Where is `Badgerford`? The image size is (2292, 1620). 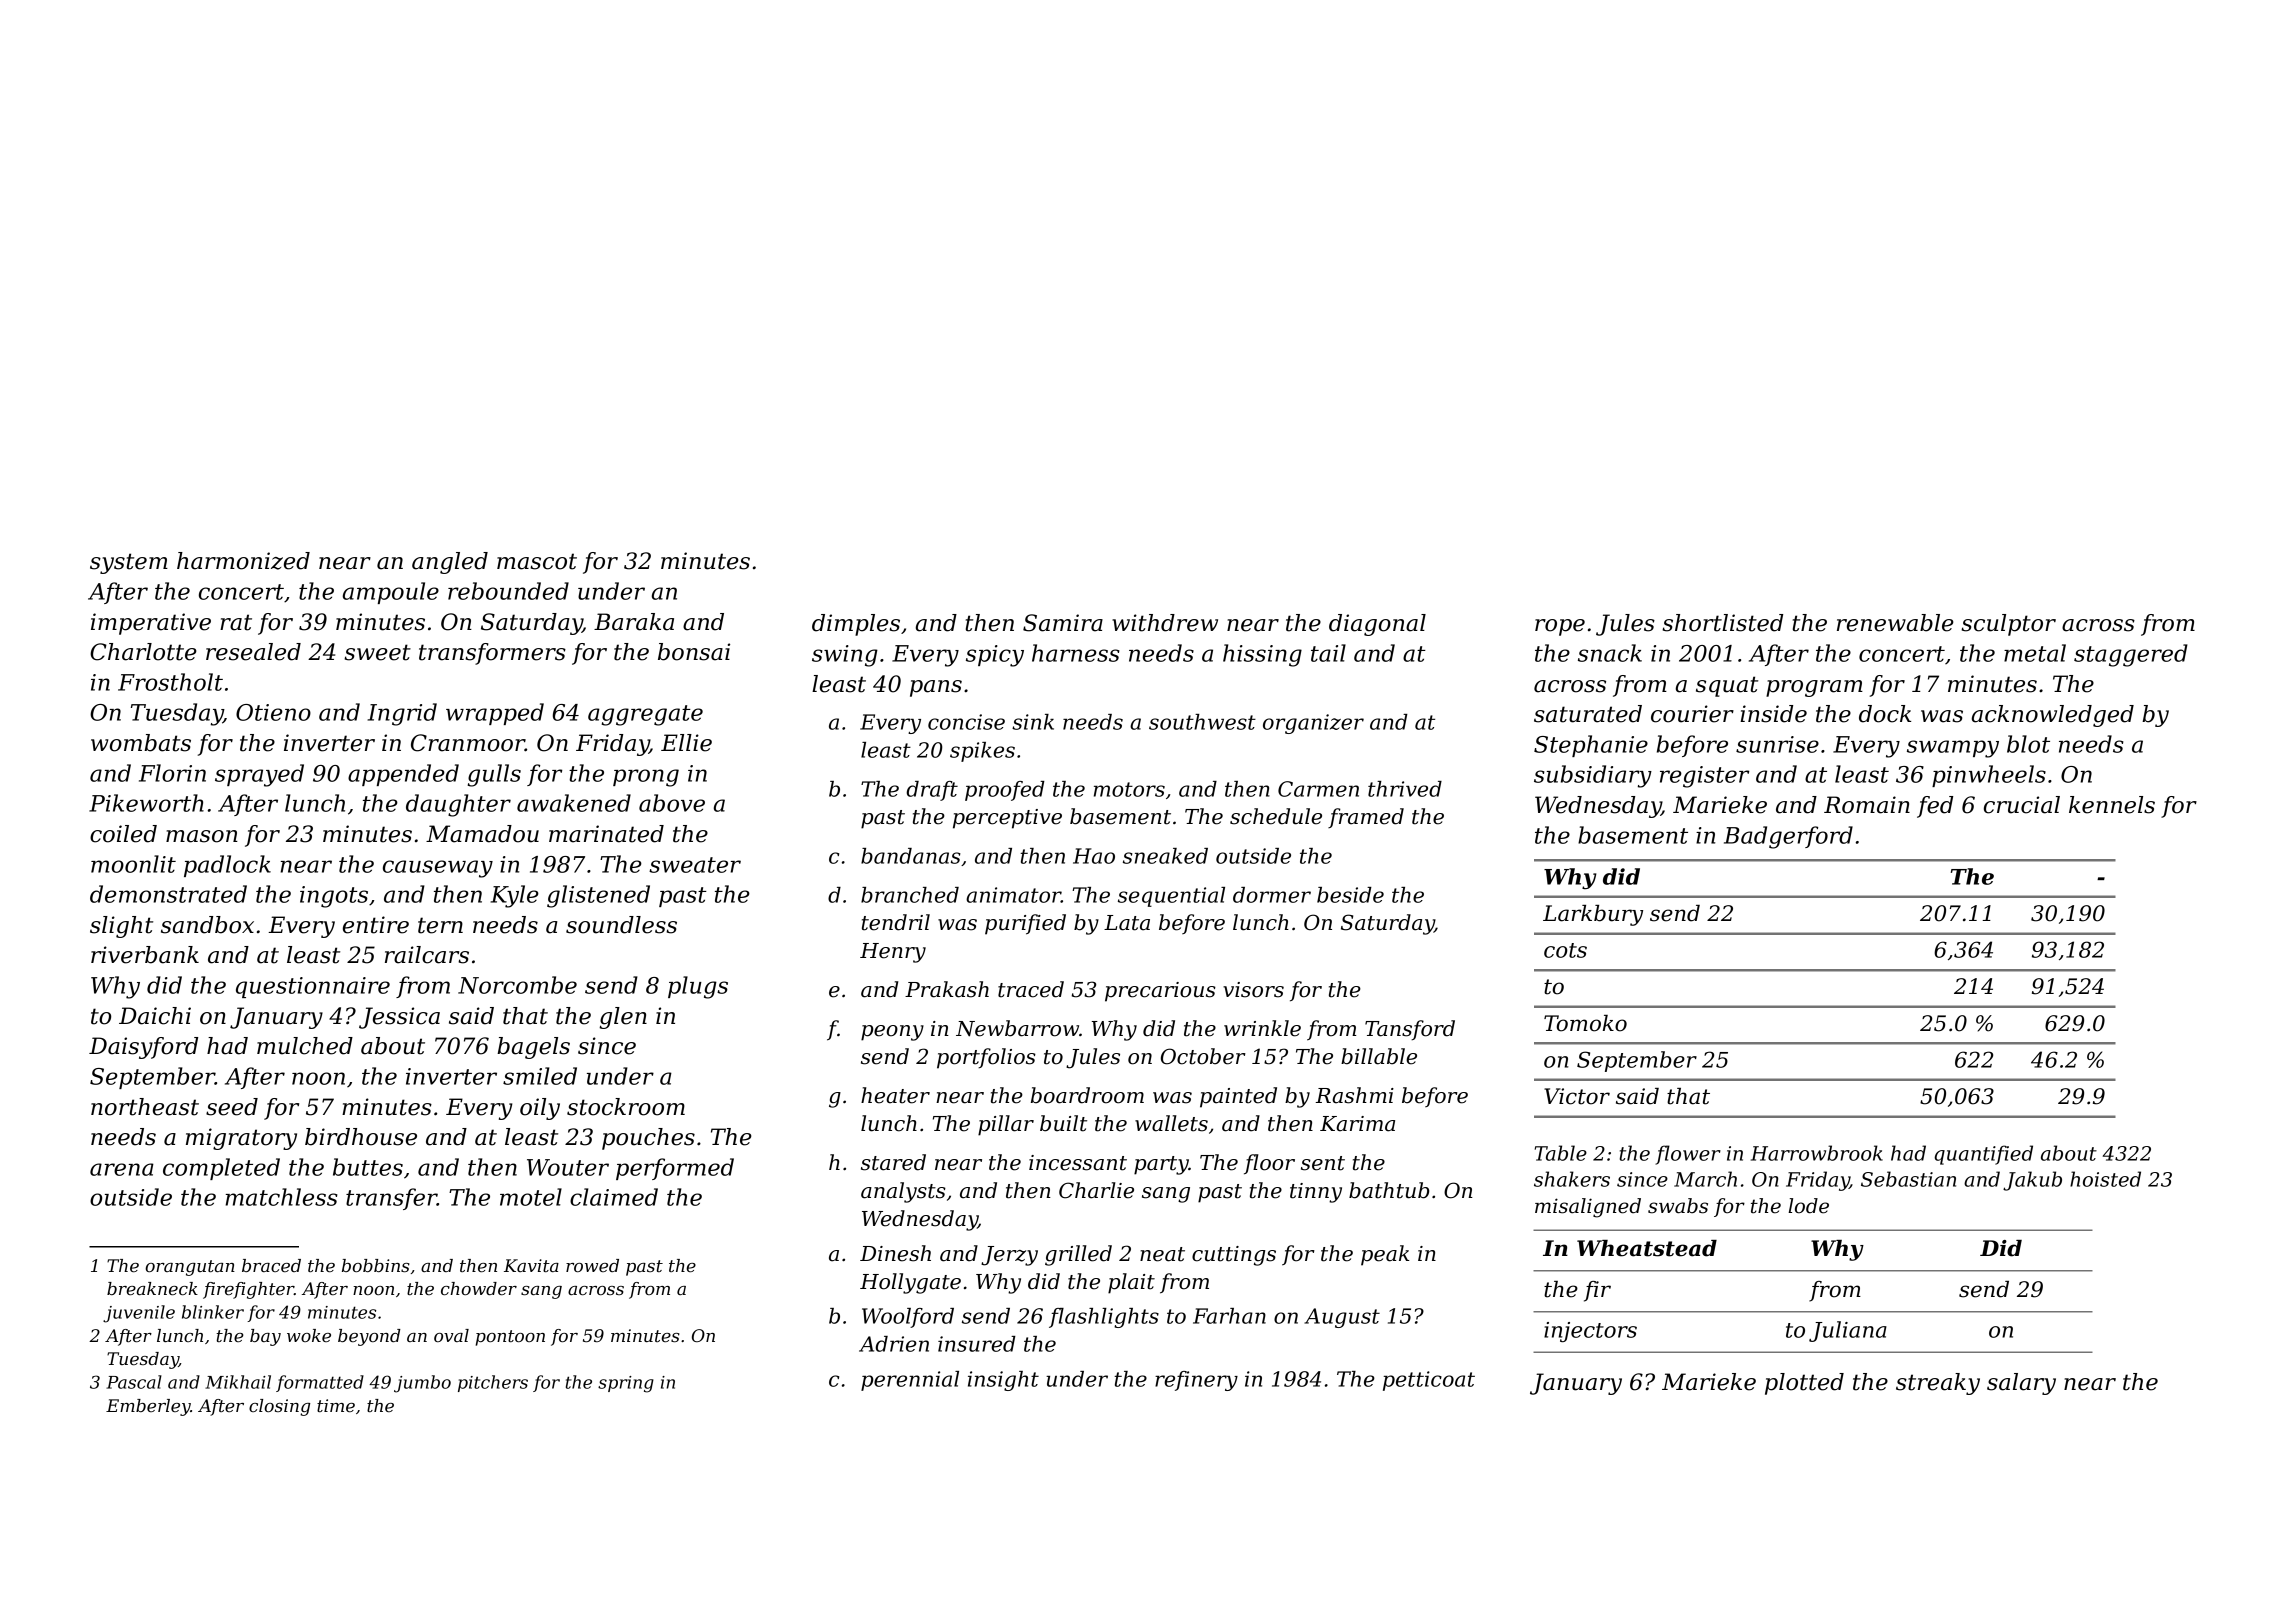 Badgerford is located at coordinates (1788, 837).
